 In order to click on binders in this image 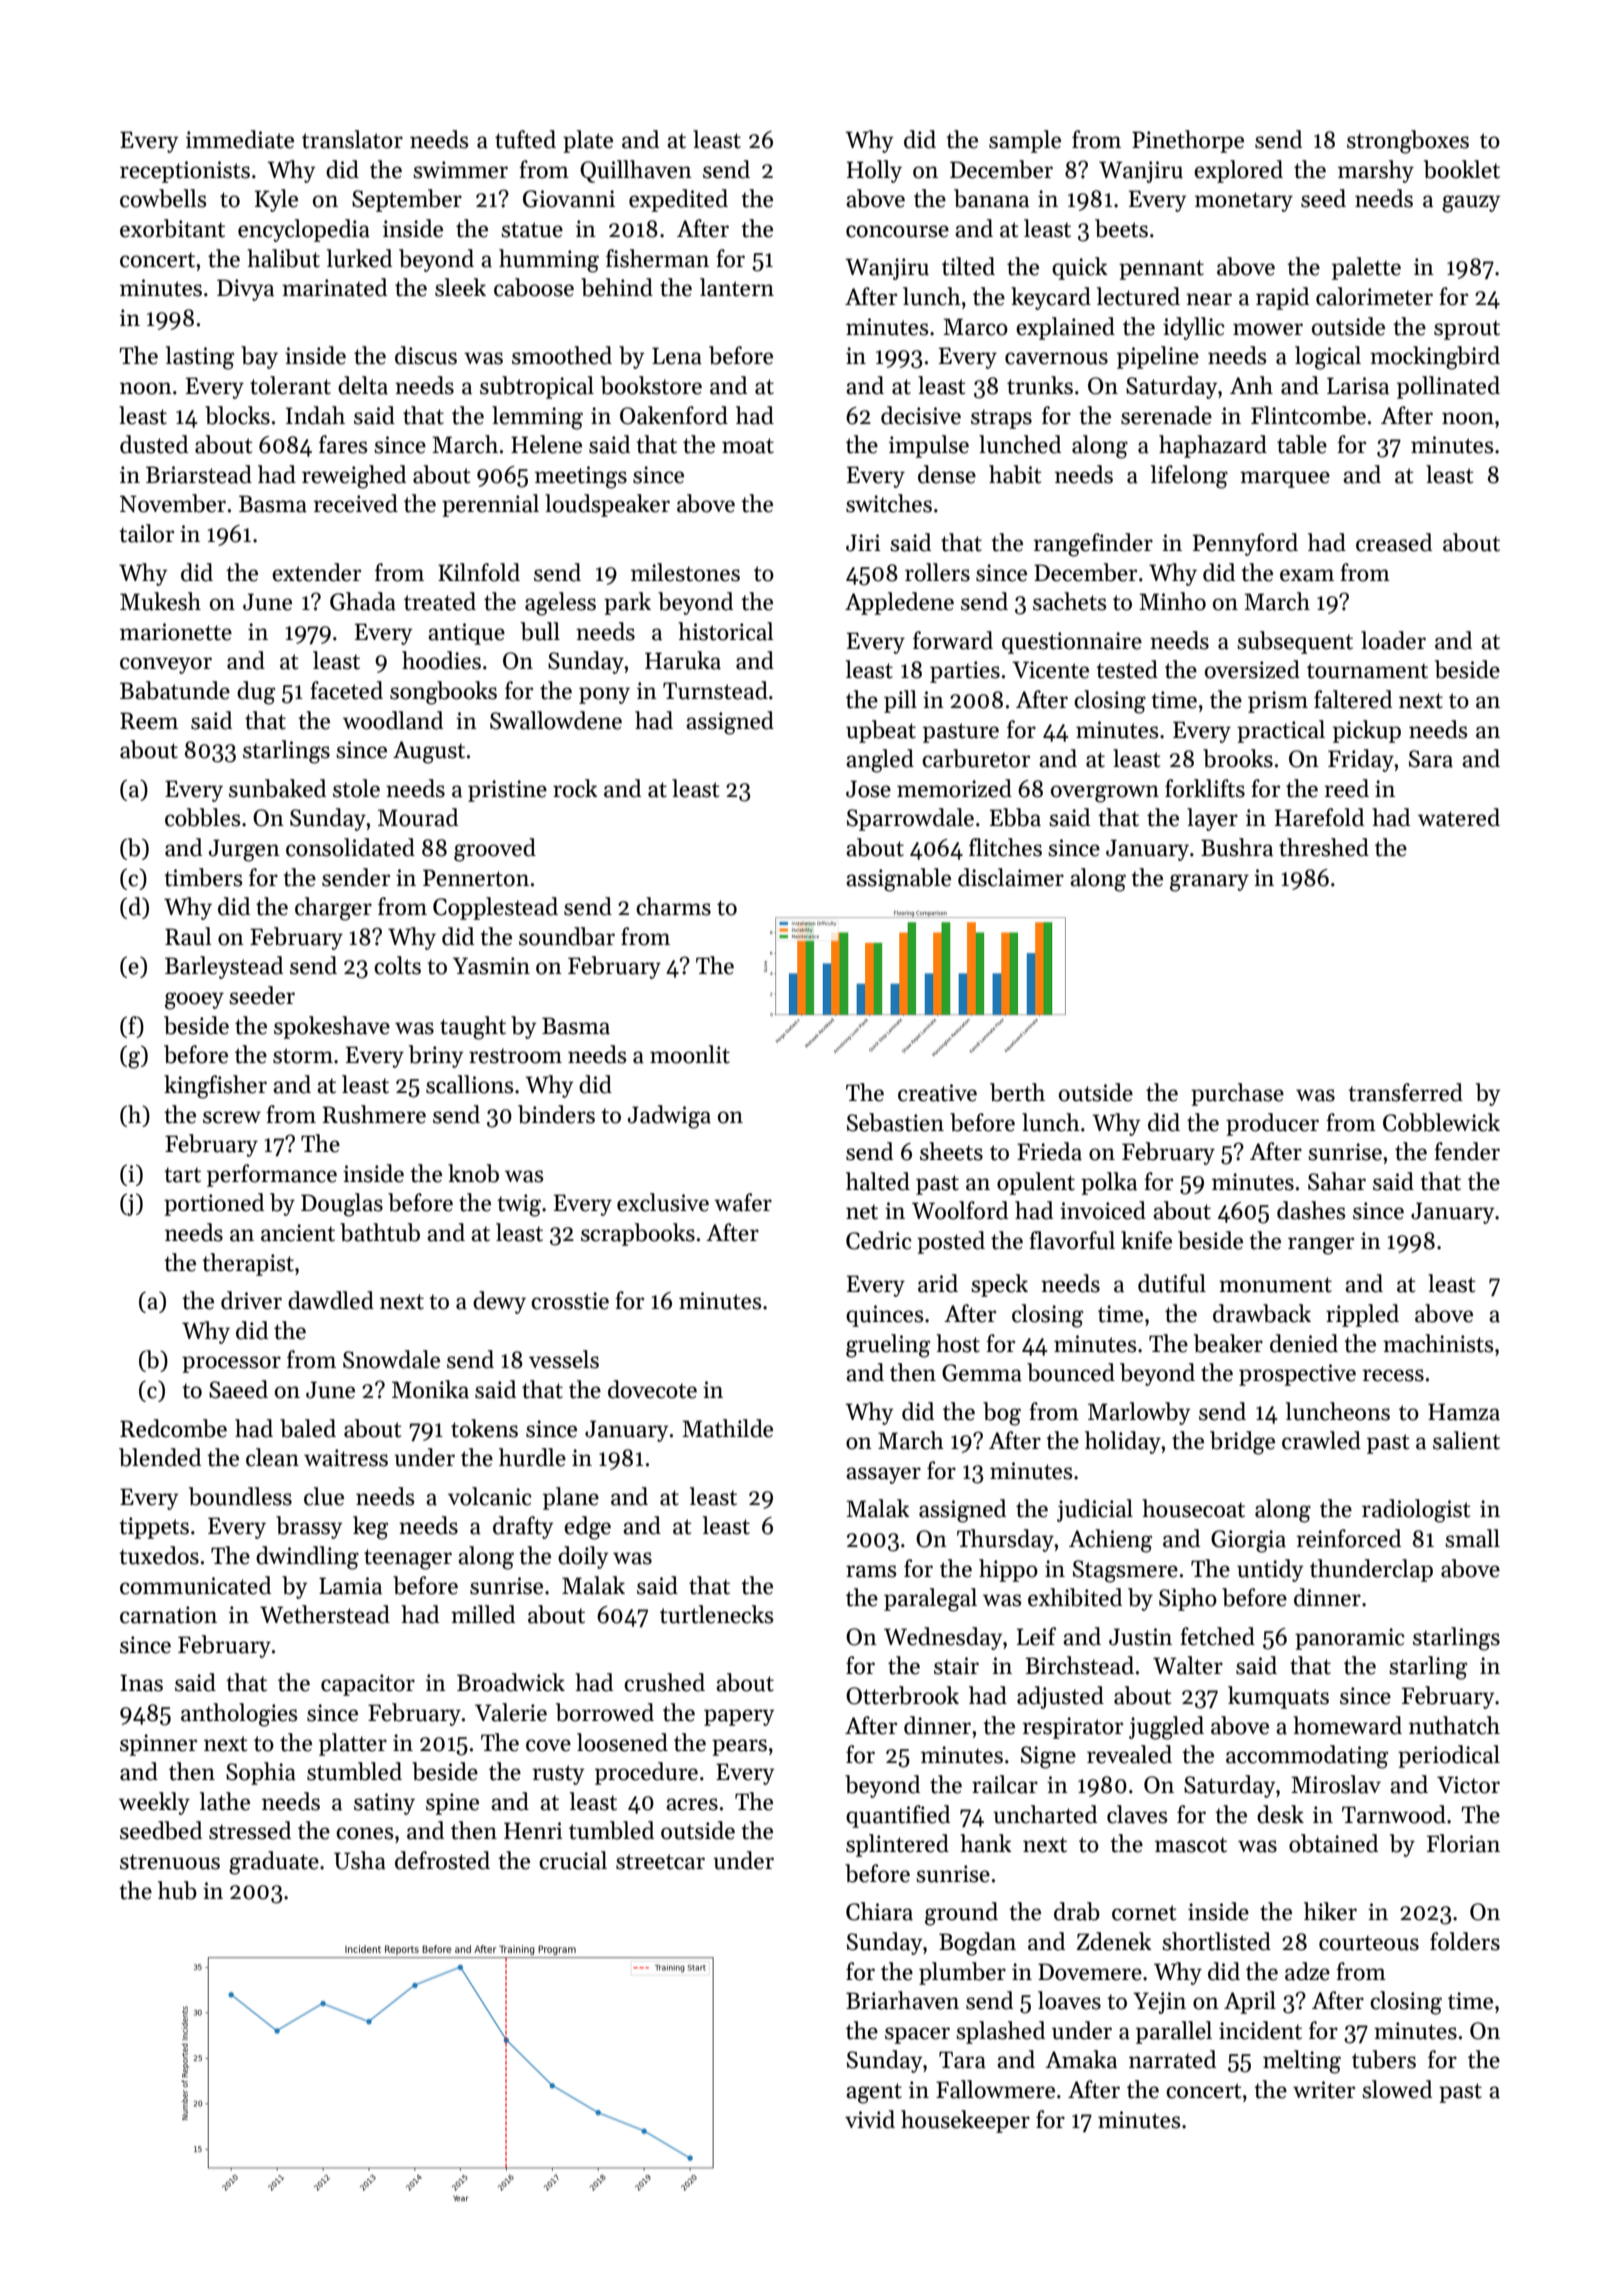, I will do `click(556, 1114)`.
